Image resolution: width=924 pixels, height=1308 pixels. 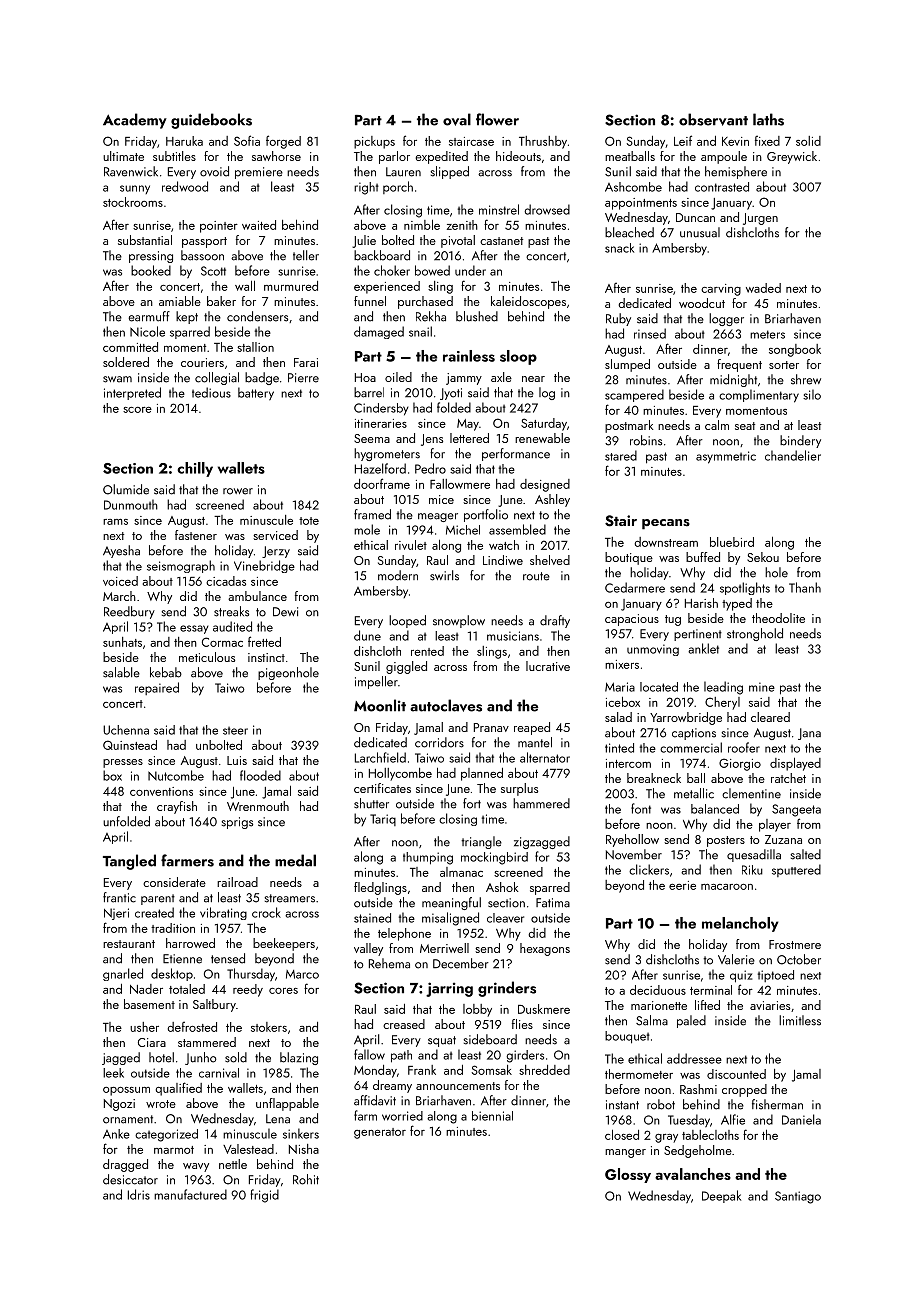 What do you see at coordinates (306, 1179) in the page?
I see `Rohit` at bounding box center [306, 1179].
